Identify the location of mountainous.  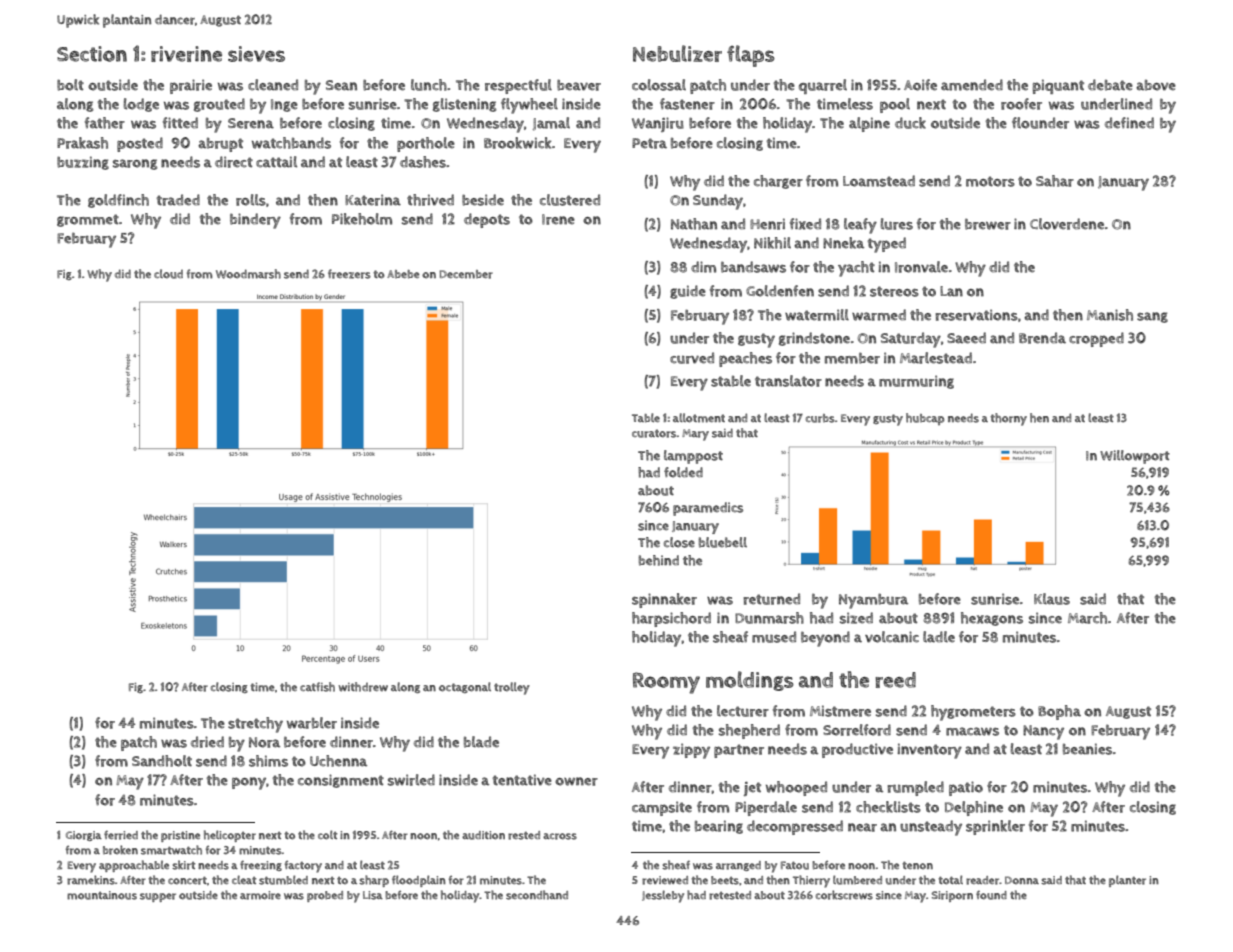
(102, 895).
